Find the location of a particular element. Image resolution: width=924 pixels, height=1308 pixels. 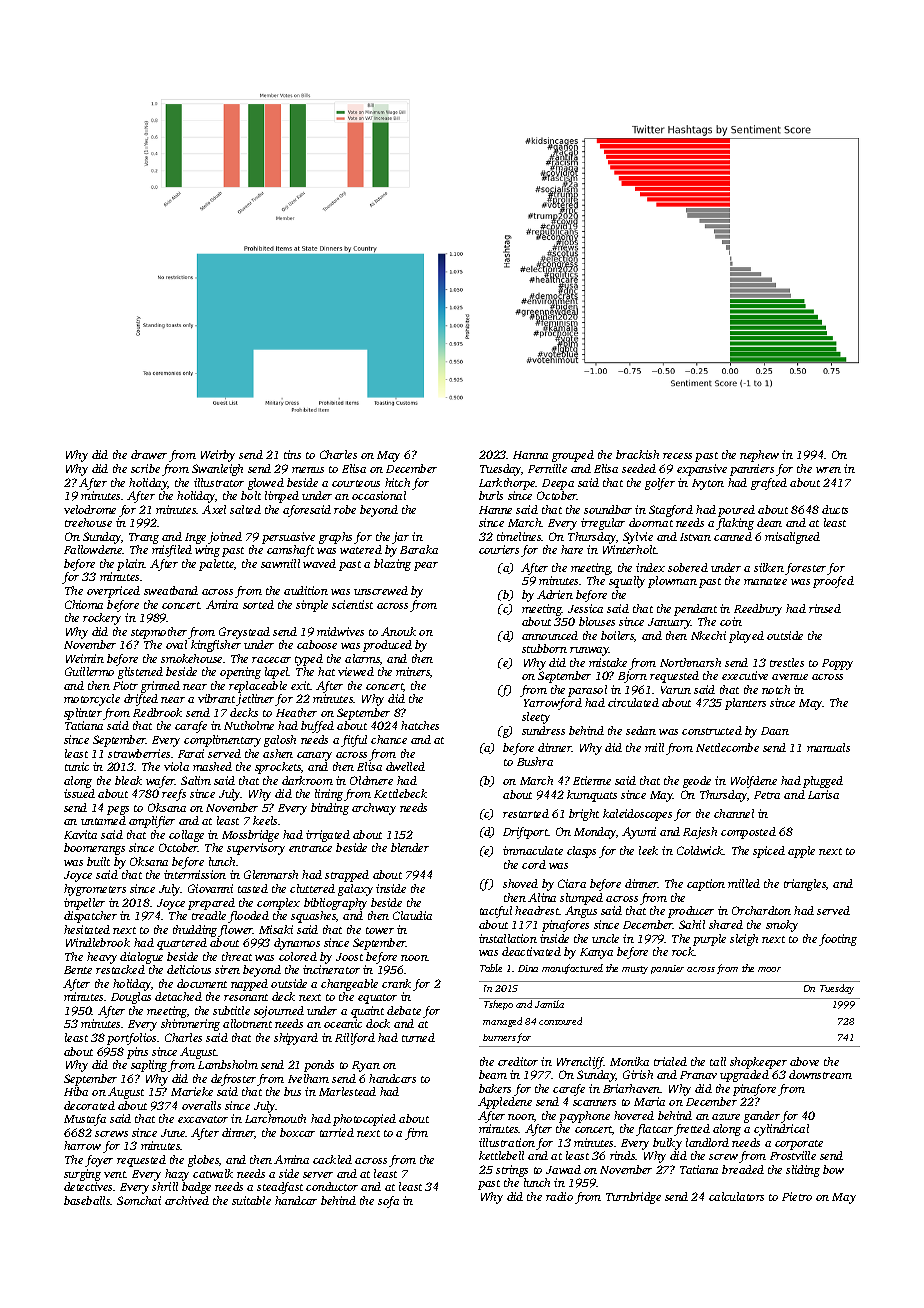

Joost is located at coordinates (349, 957).
